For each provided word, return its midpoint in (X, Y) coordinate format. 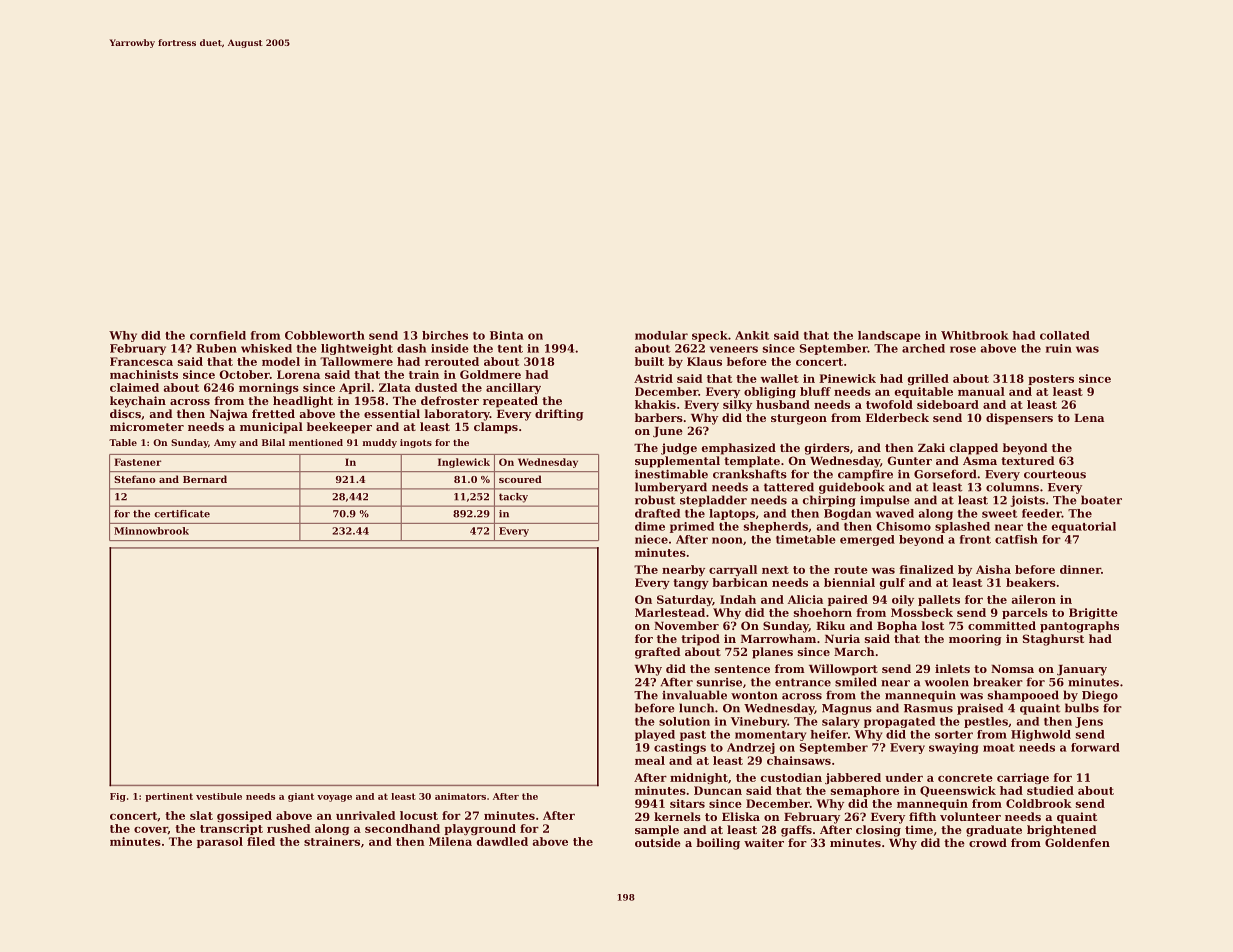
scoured (520, 479)
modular (661, 335)
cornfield (218, 335)
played (655, 735)
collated (1065, 335)
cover (151, 830)
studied (1050, 790)
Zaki (931, 447)
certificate (182, 514)
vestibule (219, 796)
